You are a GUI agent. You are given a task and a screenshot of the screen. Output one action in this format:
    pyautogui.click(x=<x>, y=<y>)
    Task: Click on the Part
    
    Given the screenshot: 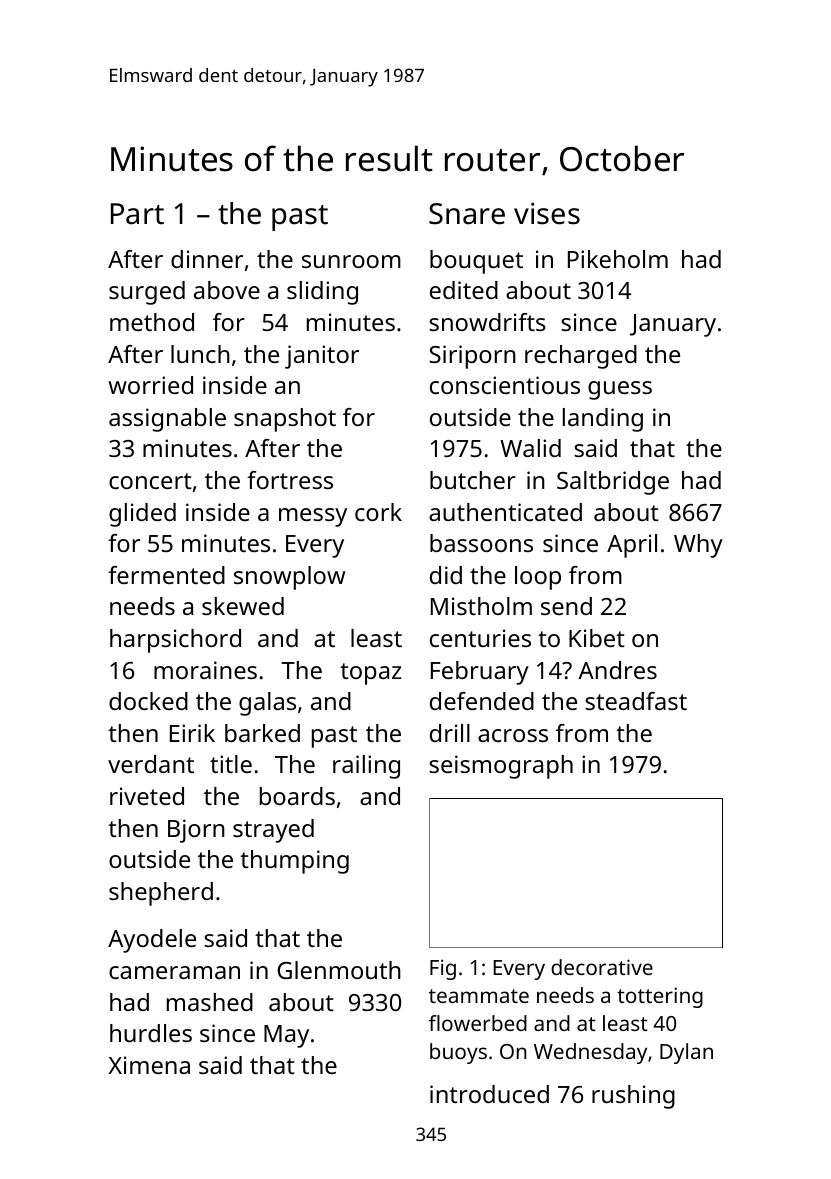 What is the action you would take?
    pyautogui.click(x=137, y=214)
